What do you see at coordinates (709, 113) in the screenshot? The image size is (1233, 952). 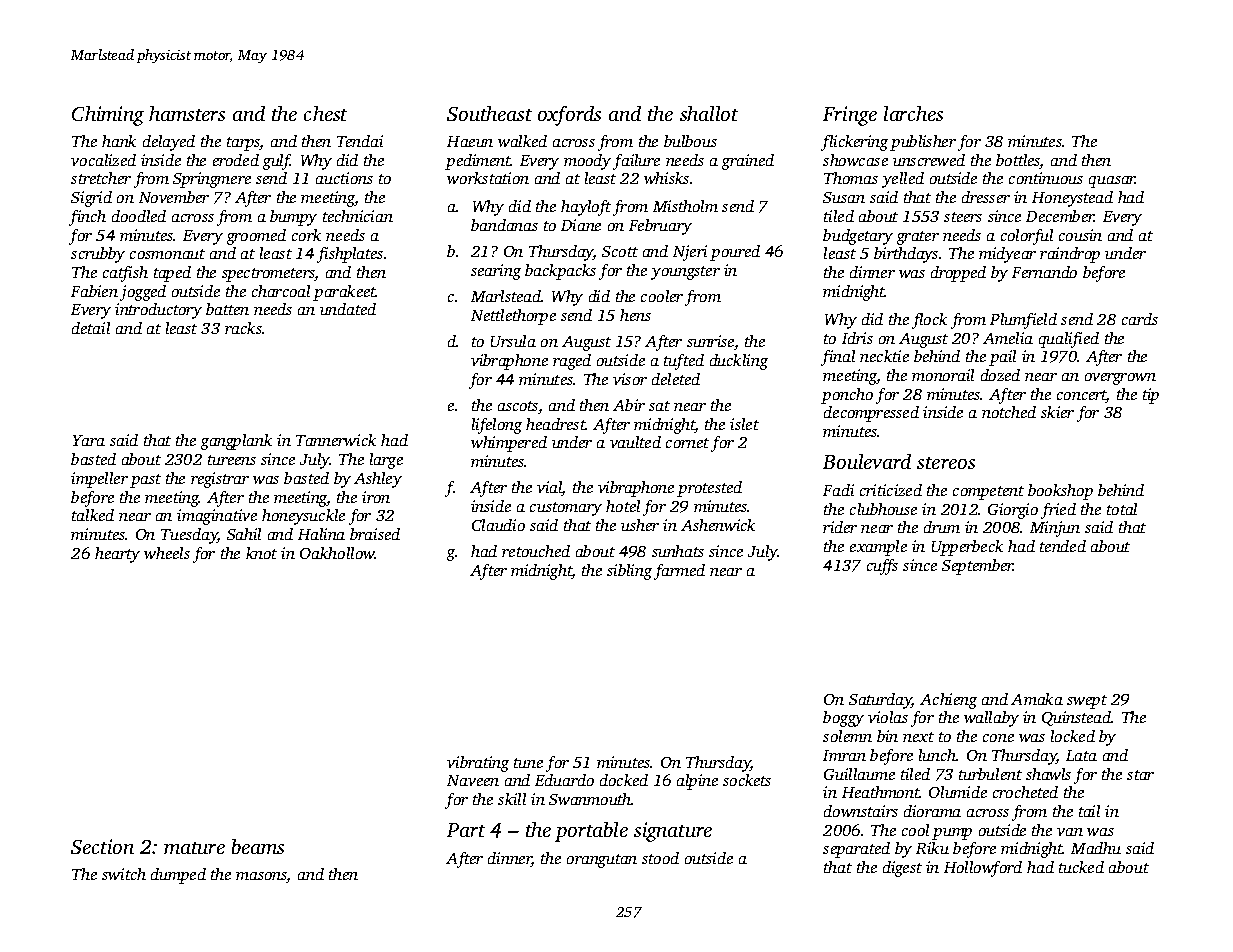 I see `shallot` at bounding box center [709, 113].
